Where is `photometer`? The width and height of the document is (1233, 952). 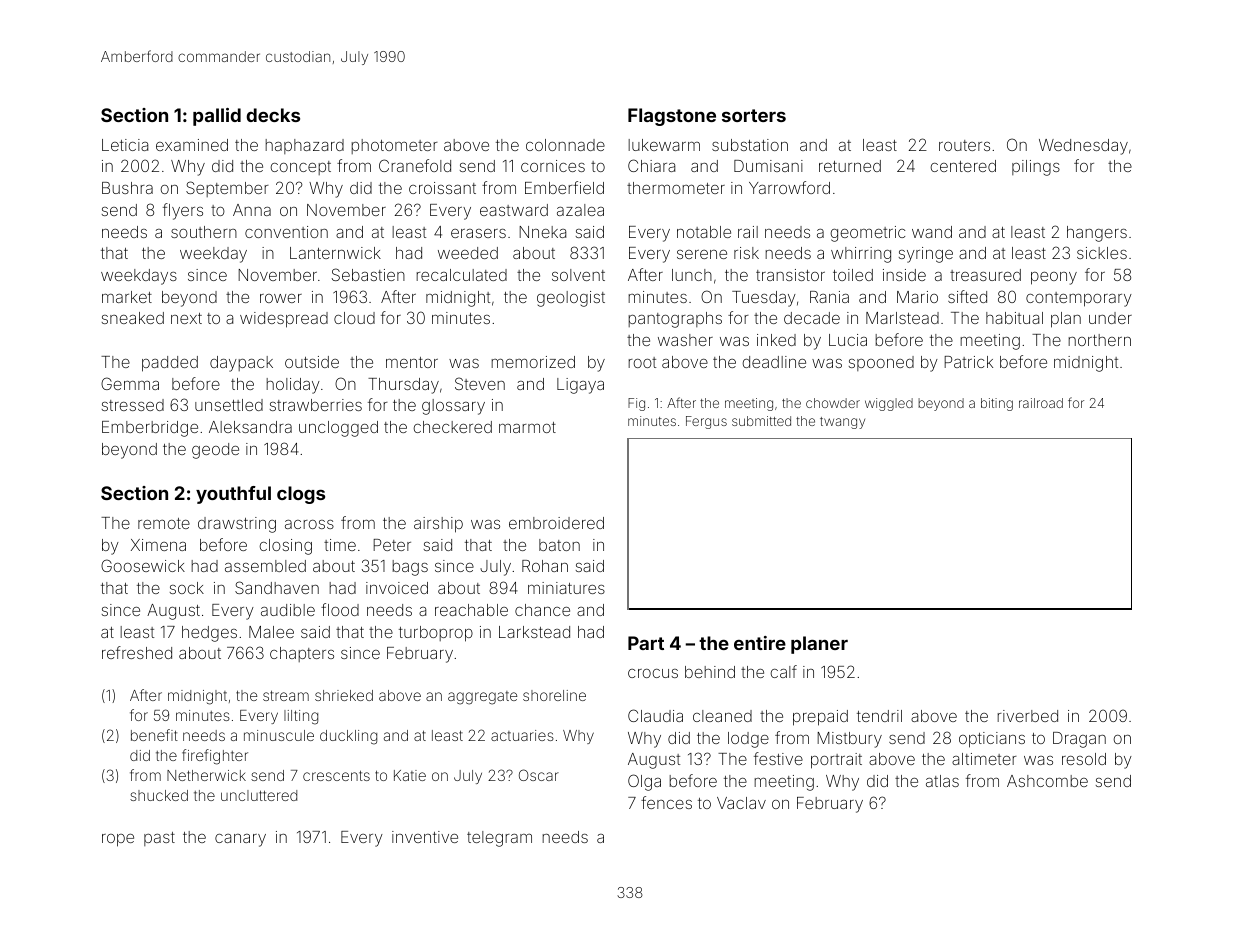 photometer is located at coordinates (394, 146).
